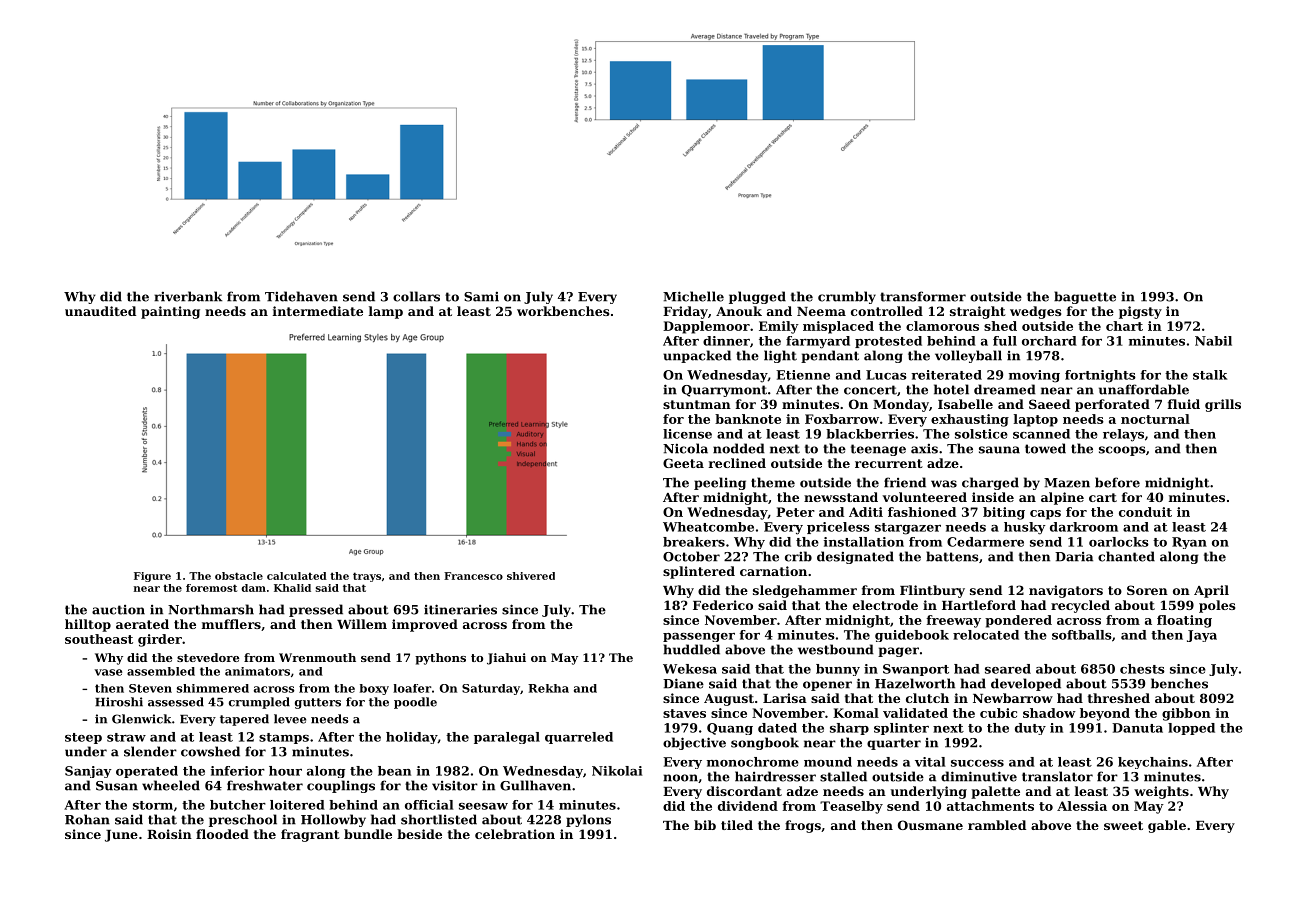 This page has width=1308, height=924. What do you see at coordinates (301, 296) in the page?
I see `Tidehaven` at bounding box center [301, 296].
